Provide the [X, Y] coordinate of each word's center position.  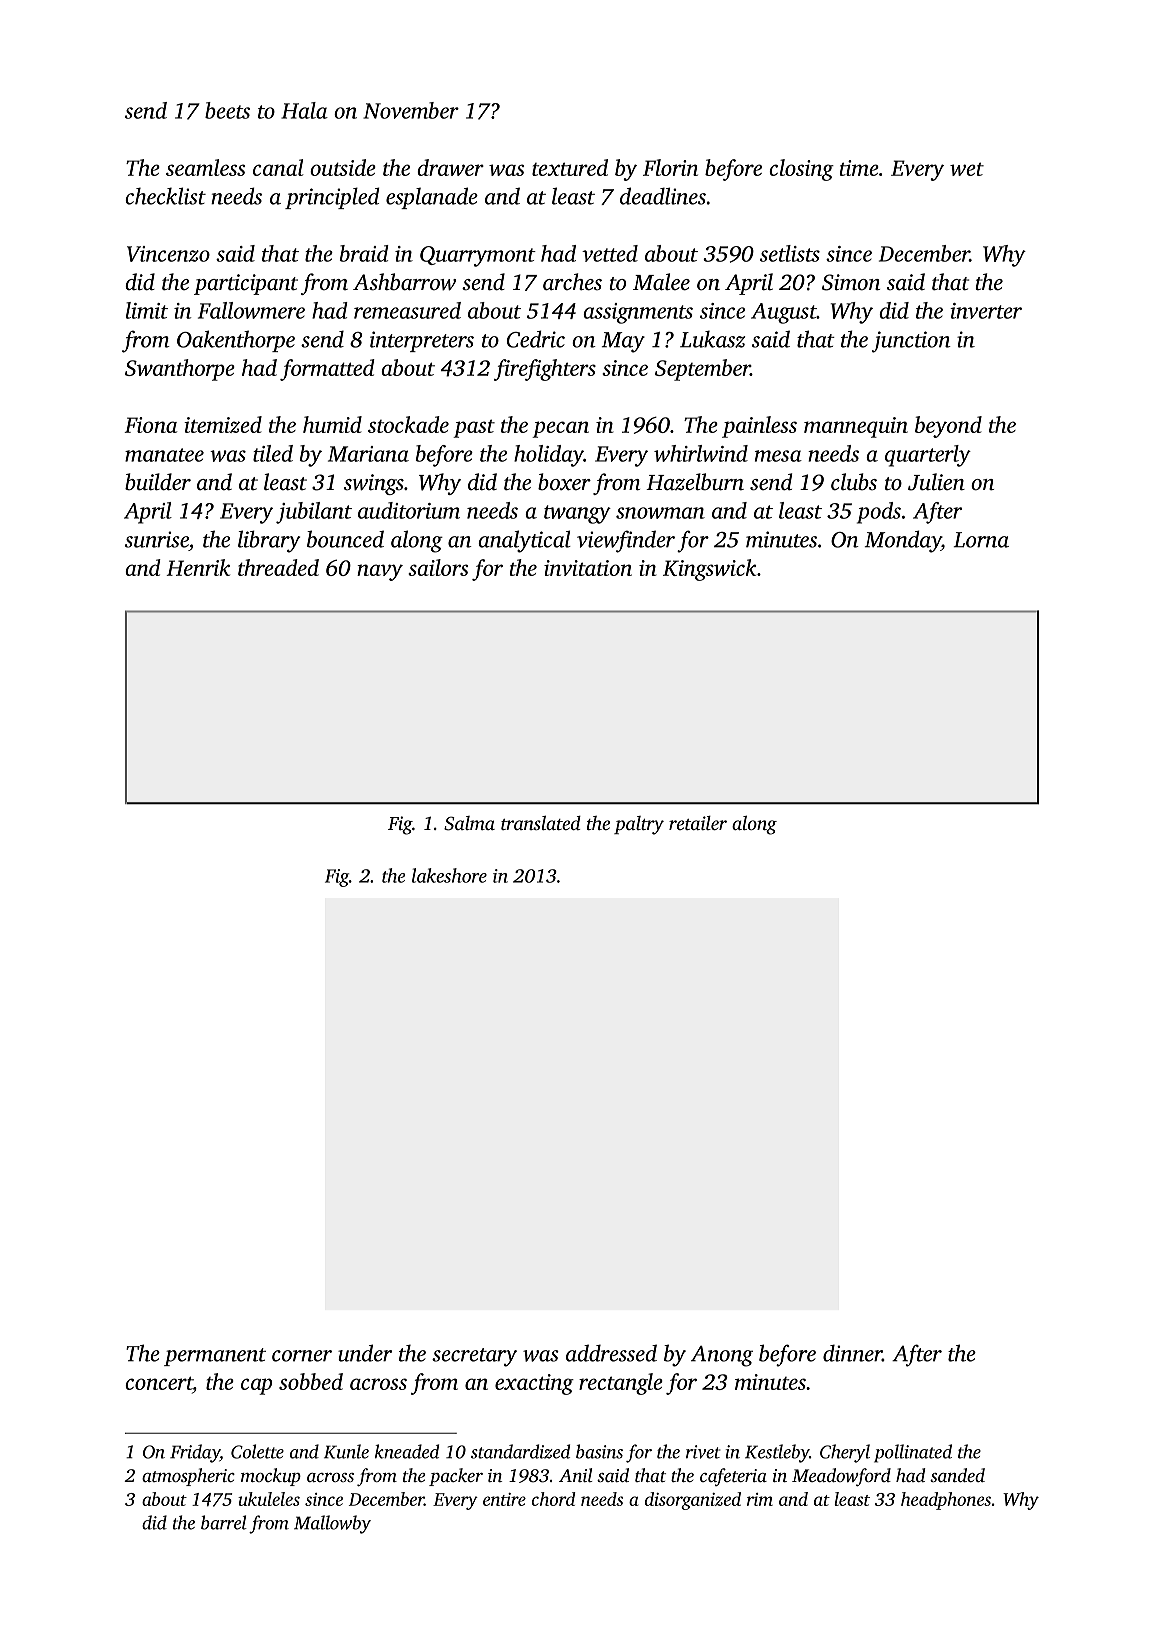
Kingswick [710, 570]
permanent [215, 1357]
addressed [611, 1353]
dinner [852, 1353]
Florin [670, 167]
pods [879, 513]
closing [801, 170]
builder [158, 482]
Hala [304, 110]
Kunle [346, 1451]
